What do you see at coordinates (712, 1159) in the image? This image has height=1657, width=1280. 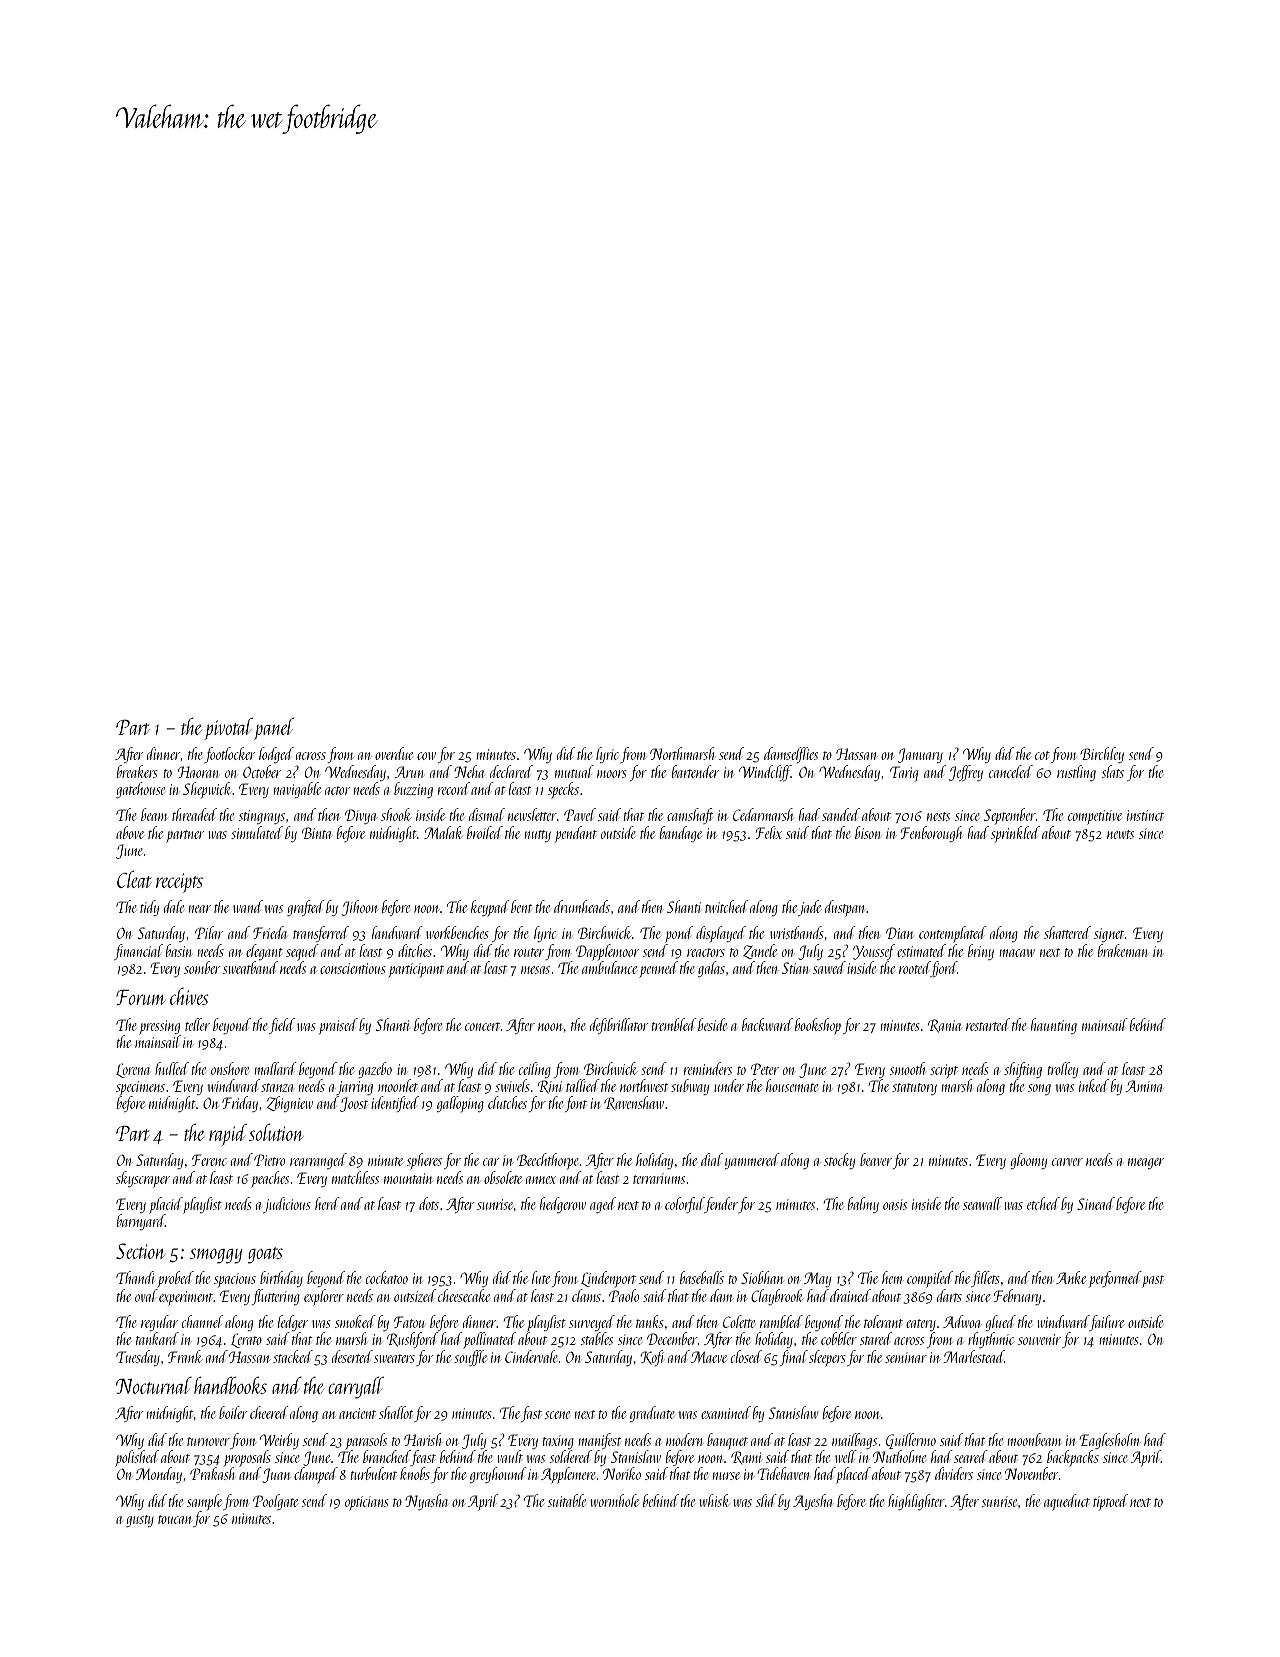 I see `dial` at bounding box center [712, 1159].
